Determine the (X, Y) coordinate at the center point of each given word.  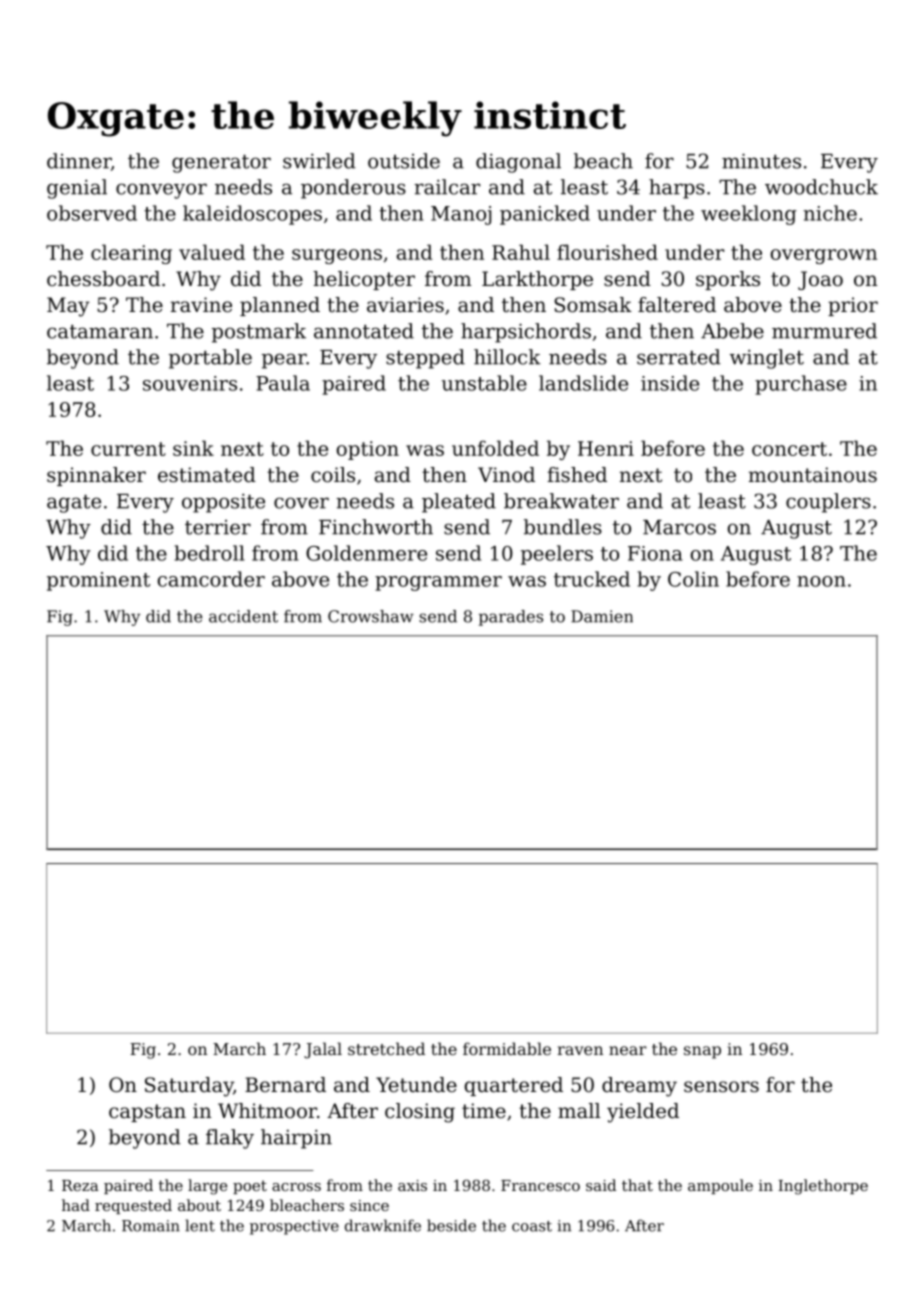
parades (511, 618)
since (369, 1205)
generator (221, 164)
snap (702, 1052)
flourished (607, 252)
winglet (767, 359)
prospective (294, 1227)
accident (243, 616)
